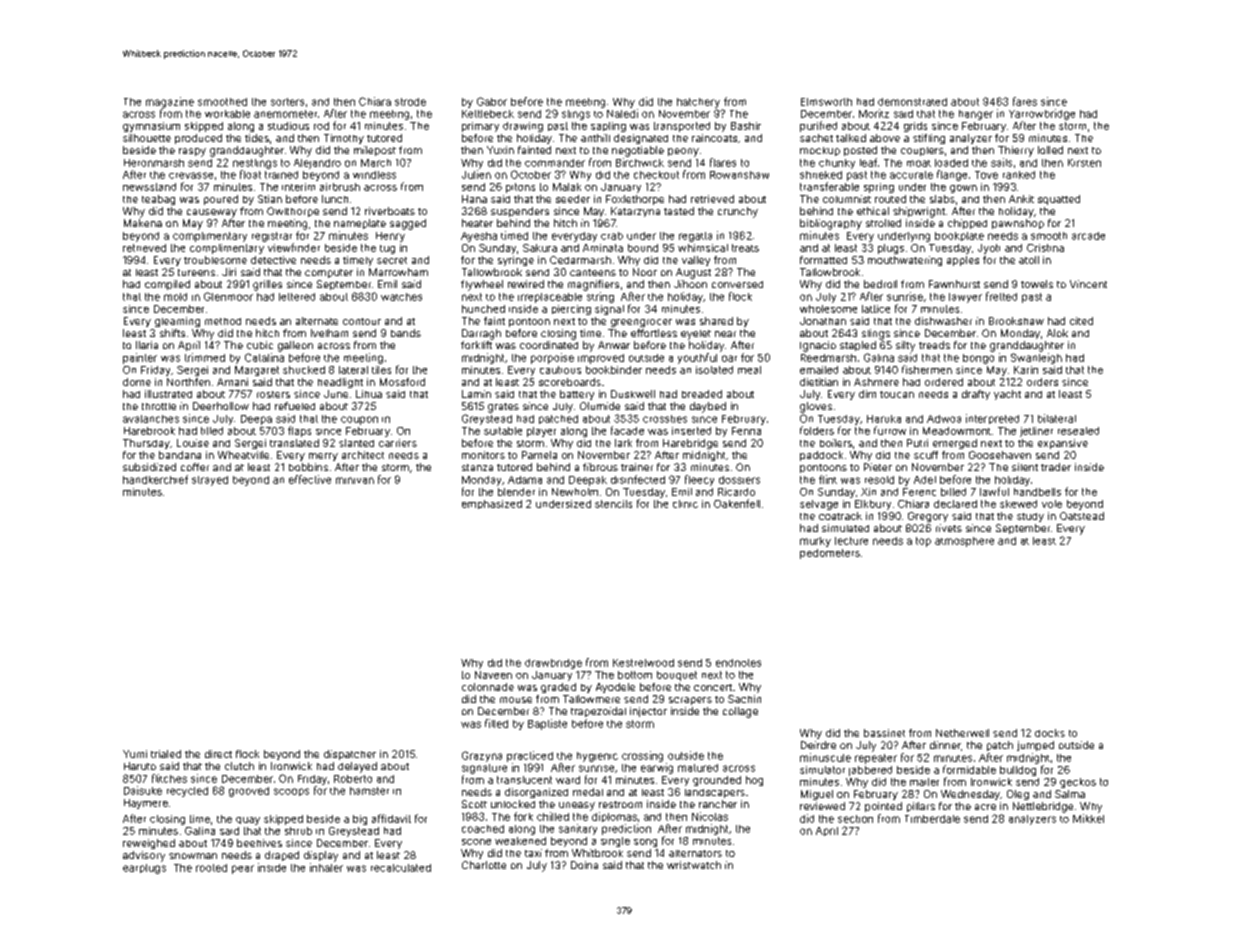 Image resolution: width=1233 pixels, height=952 pixels. I want to click on minivan, so click(355, 480).
